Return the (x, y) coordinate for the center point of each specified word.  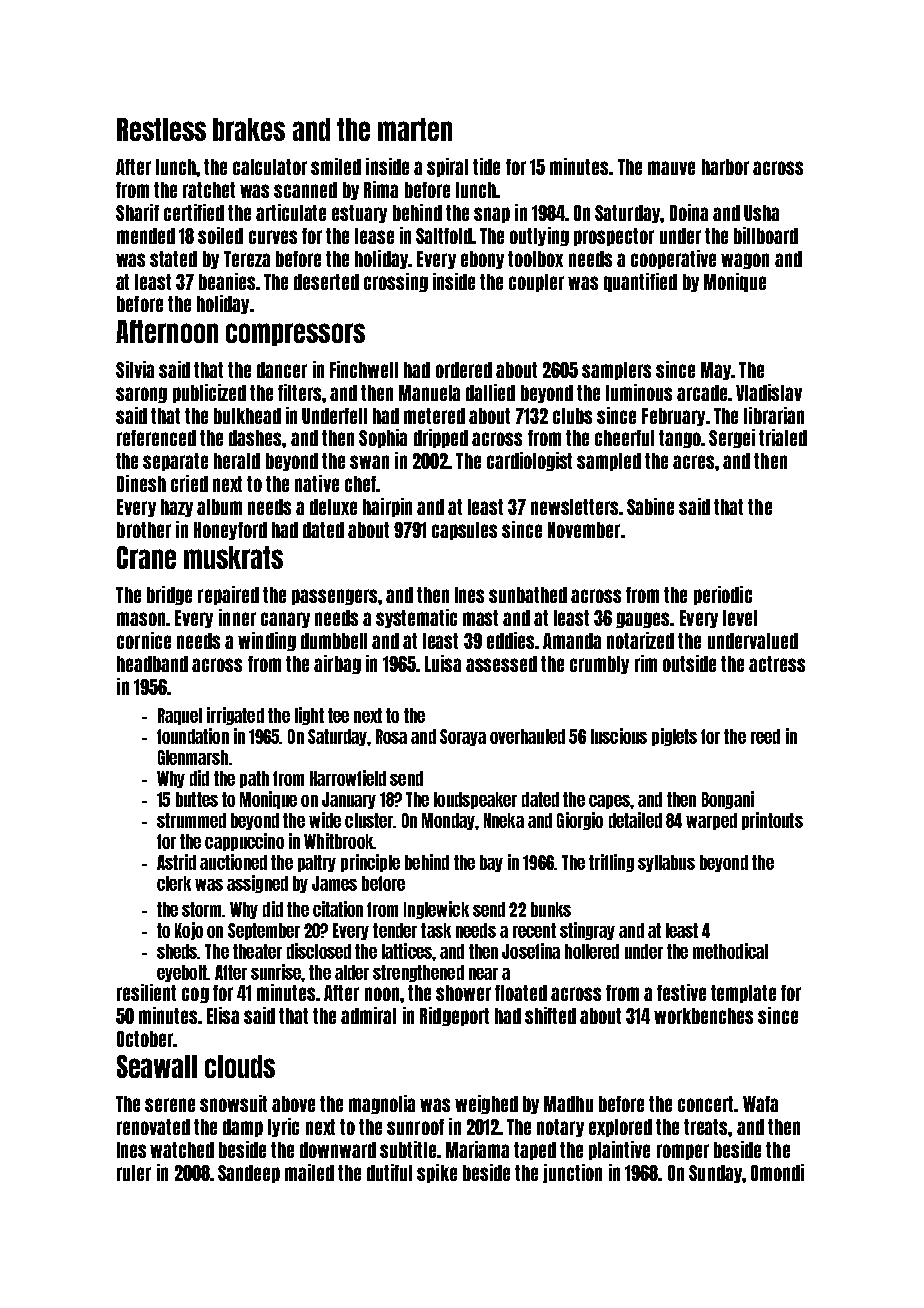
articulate (291, 212)
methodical (730, 951)
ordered (464, 370)
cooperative (673, 259)
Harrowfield (348, 778)
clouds (240, 1066)
